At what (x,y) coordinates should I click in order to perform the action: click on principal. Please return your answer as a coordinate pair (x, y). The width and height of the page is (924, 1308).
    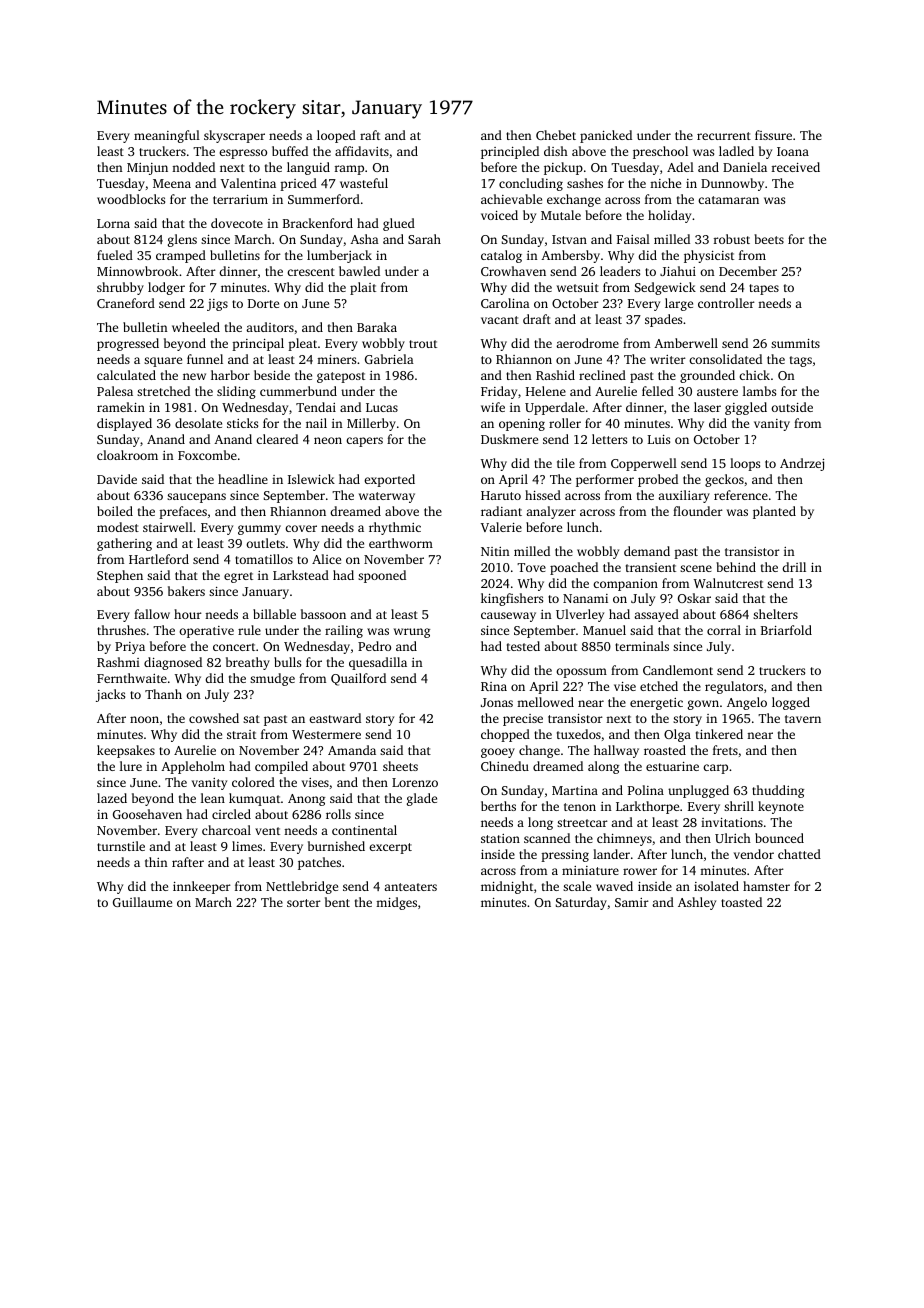
    Looking at the image, I should click on (258, 344).
